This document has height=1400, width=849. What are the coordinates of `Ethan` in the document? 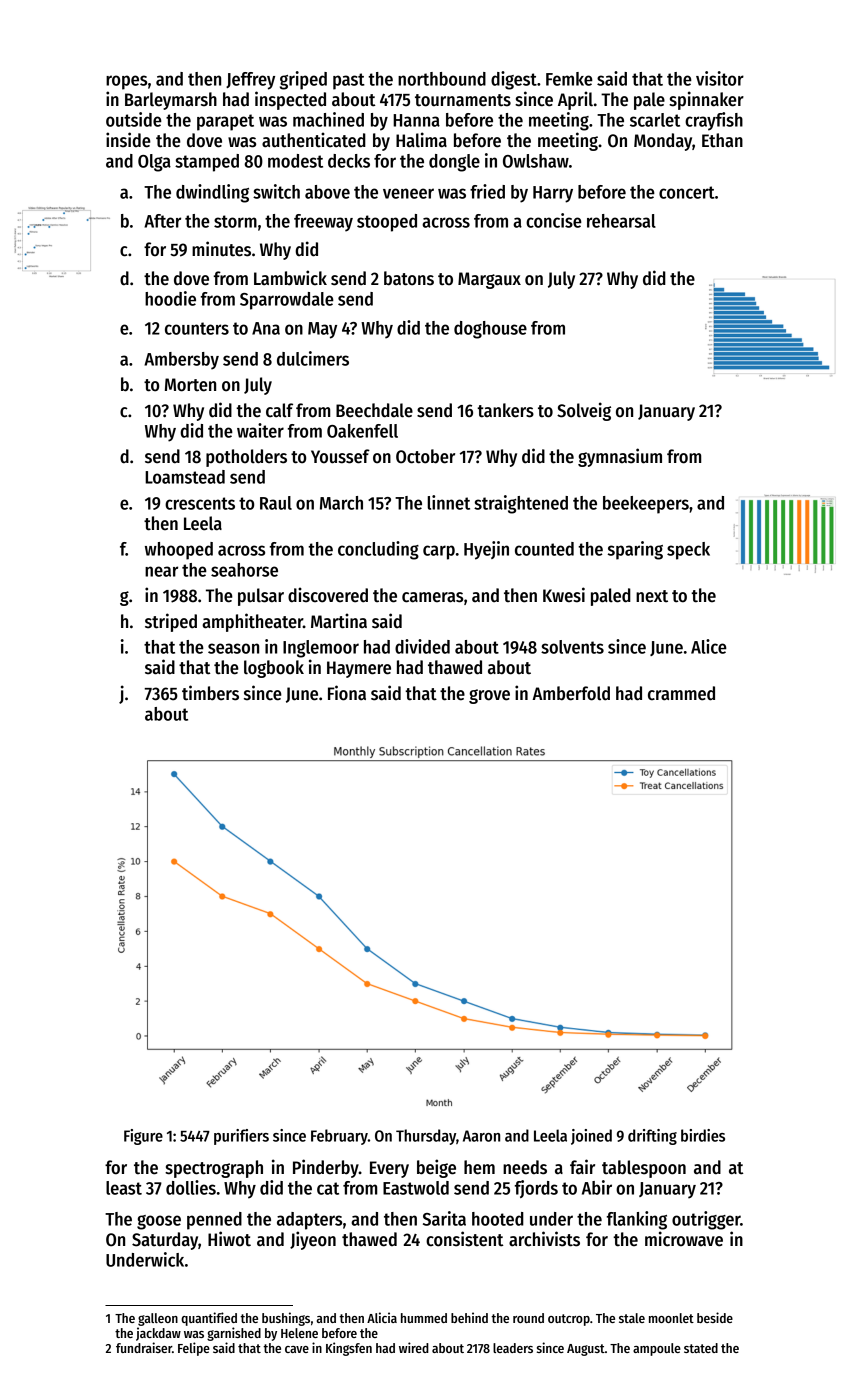 It's located at (722, 140).
